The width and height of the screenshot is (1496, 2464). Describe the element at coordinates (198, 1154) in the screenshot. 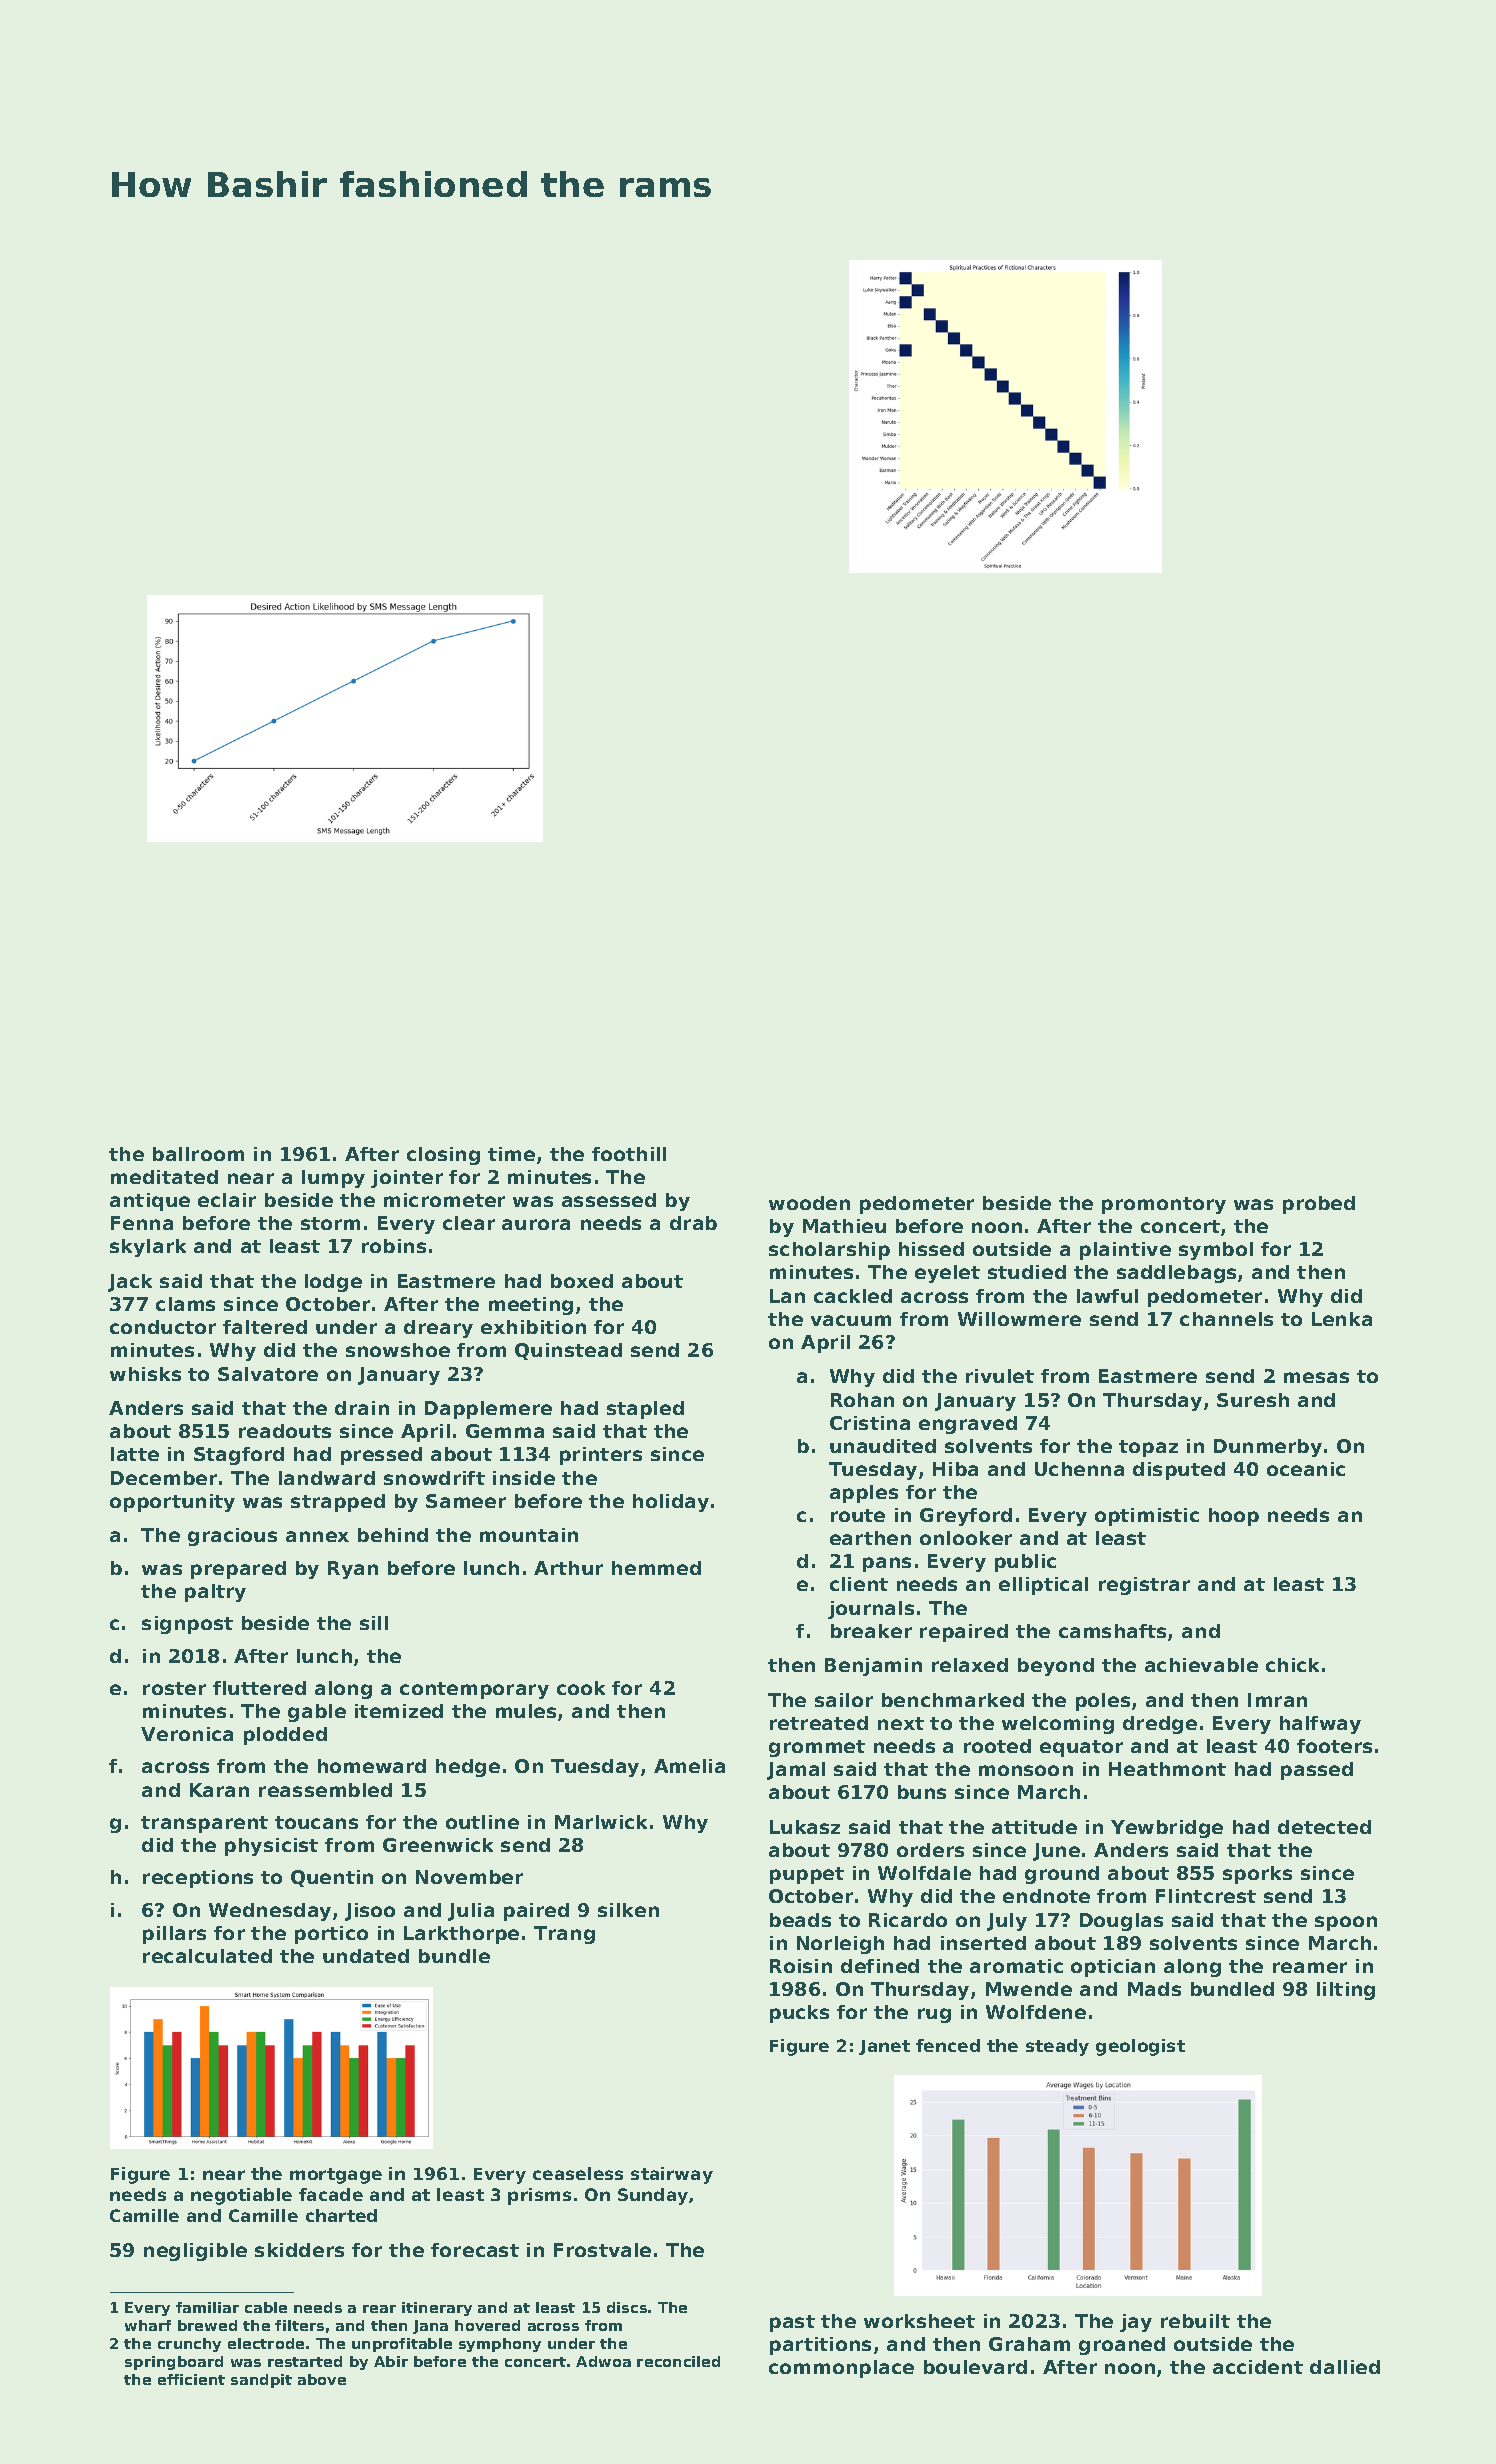

I see `ballroom` at that location.
